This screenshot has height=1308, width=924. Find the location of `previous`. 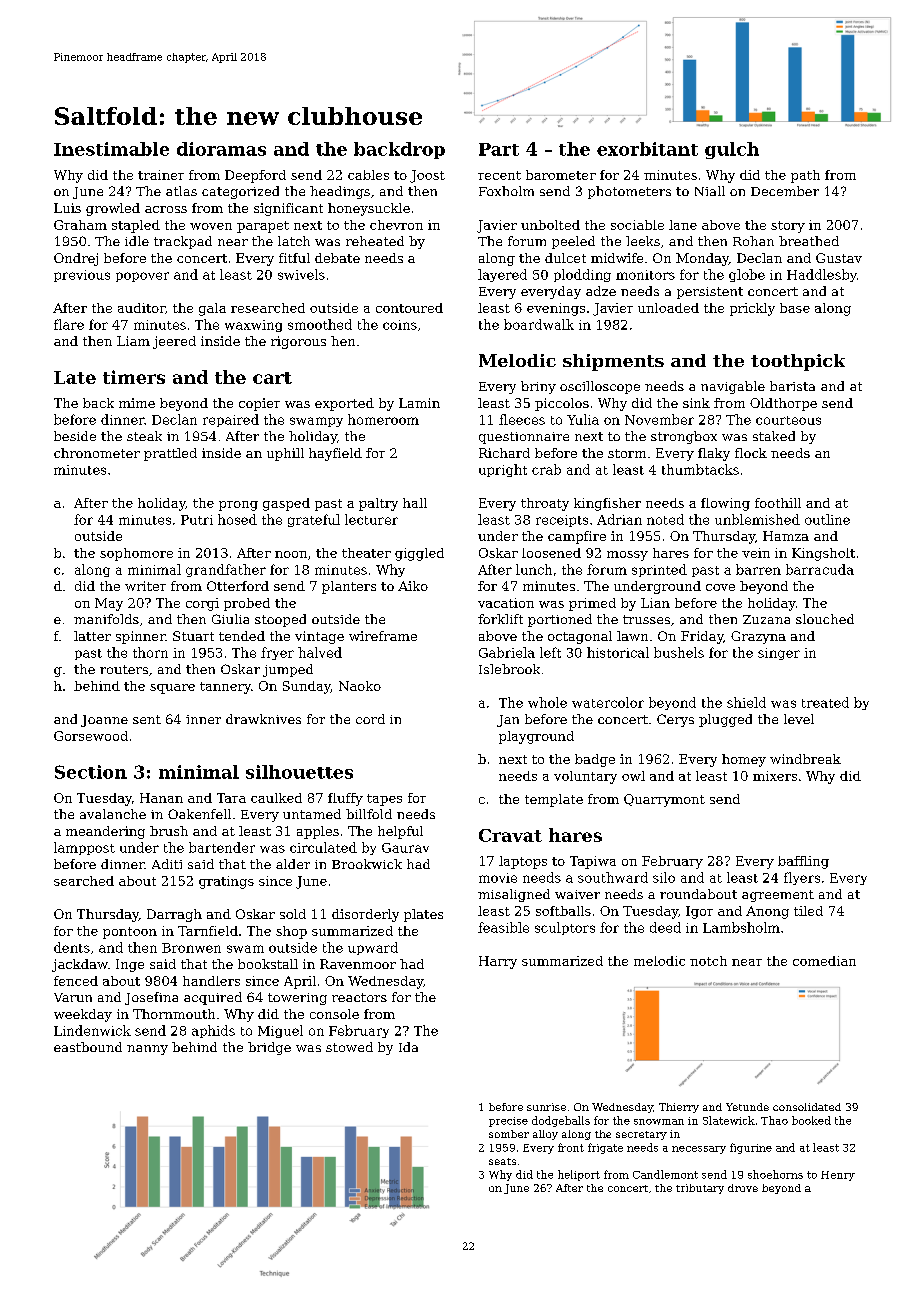

previous is located at coordinates (82, 276).
